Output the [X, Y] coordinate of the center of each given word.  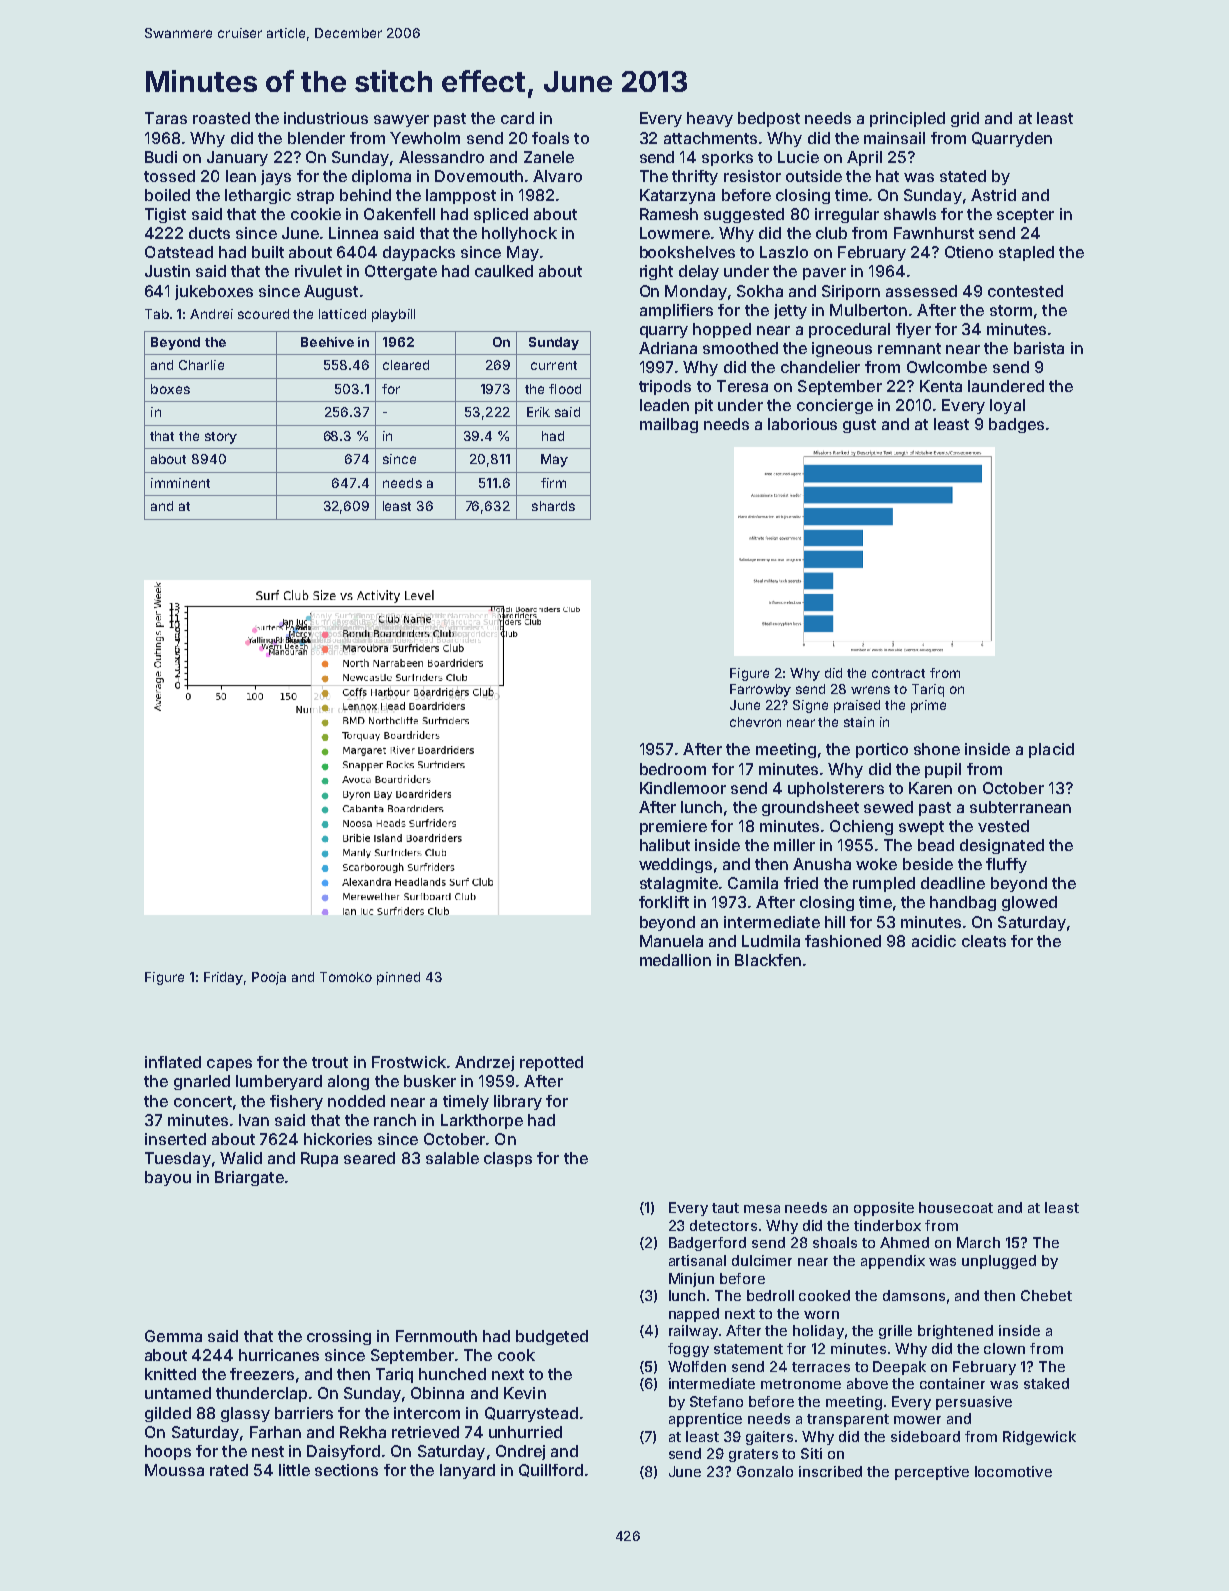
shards [553, 506]
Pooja [269, 978]
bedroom [673, 769]
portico [882, 750]
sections [346, 1470]
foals [550, 138]
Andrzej [484, 1063]
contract [898, 673]
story [221, 438]
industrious [326, 118]
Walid [241, 1158]
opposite [884, 1209]
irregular [847, 215]
